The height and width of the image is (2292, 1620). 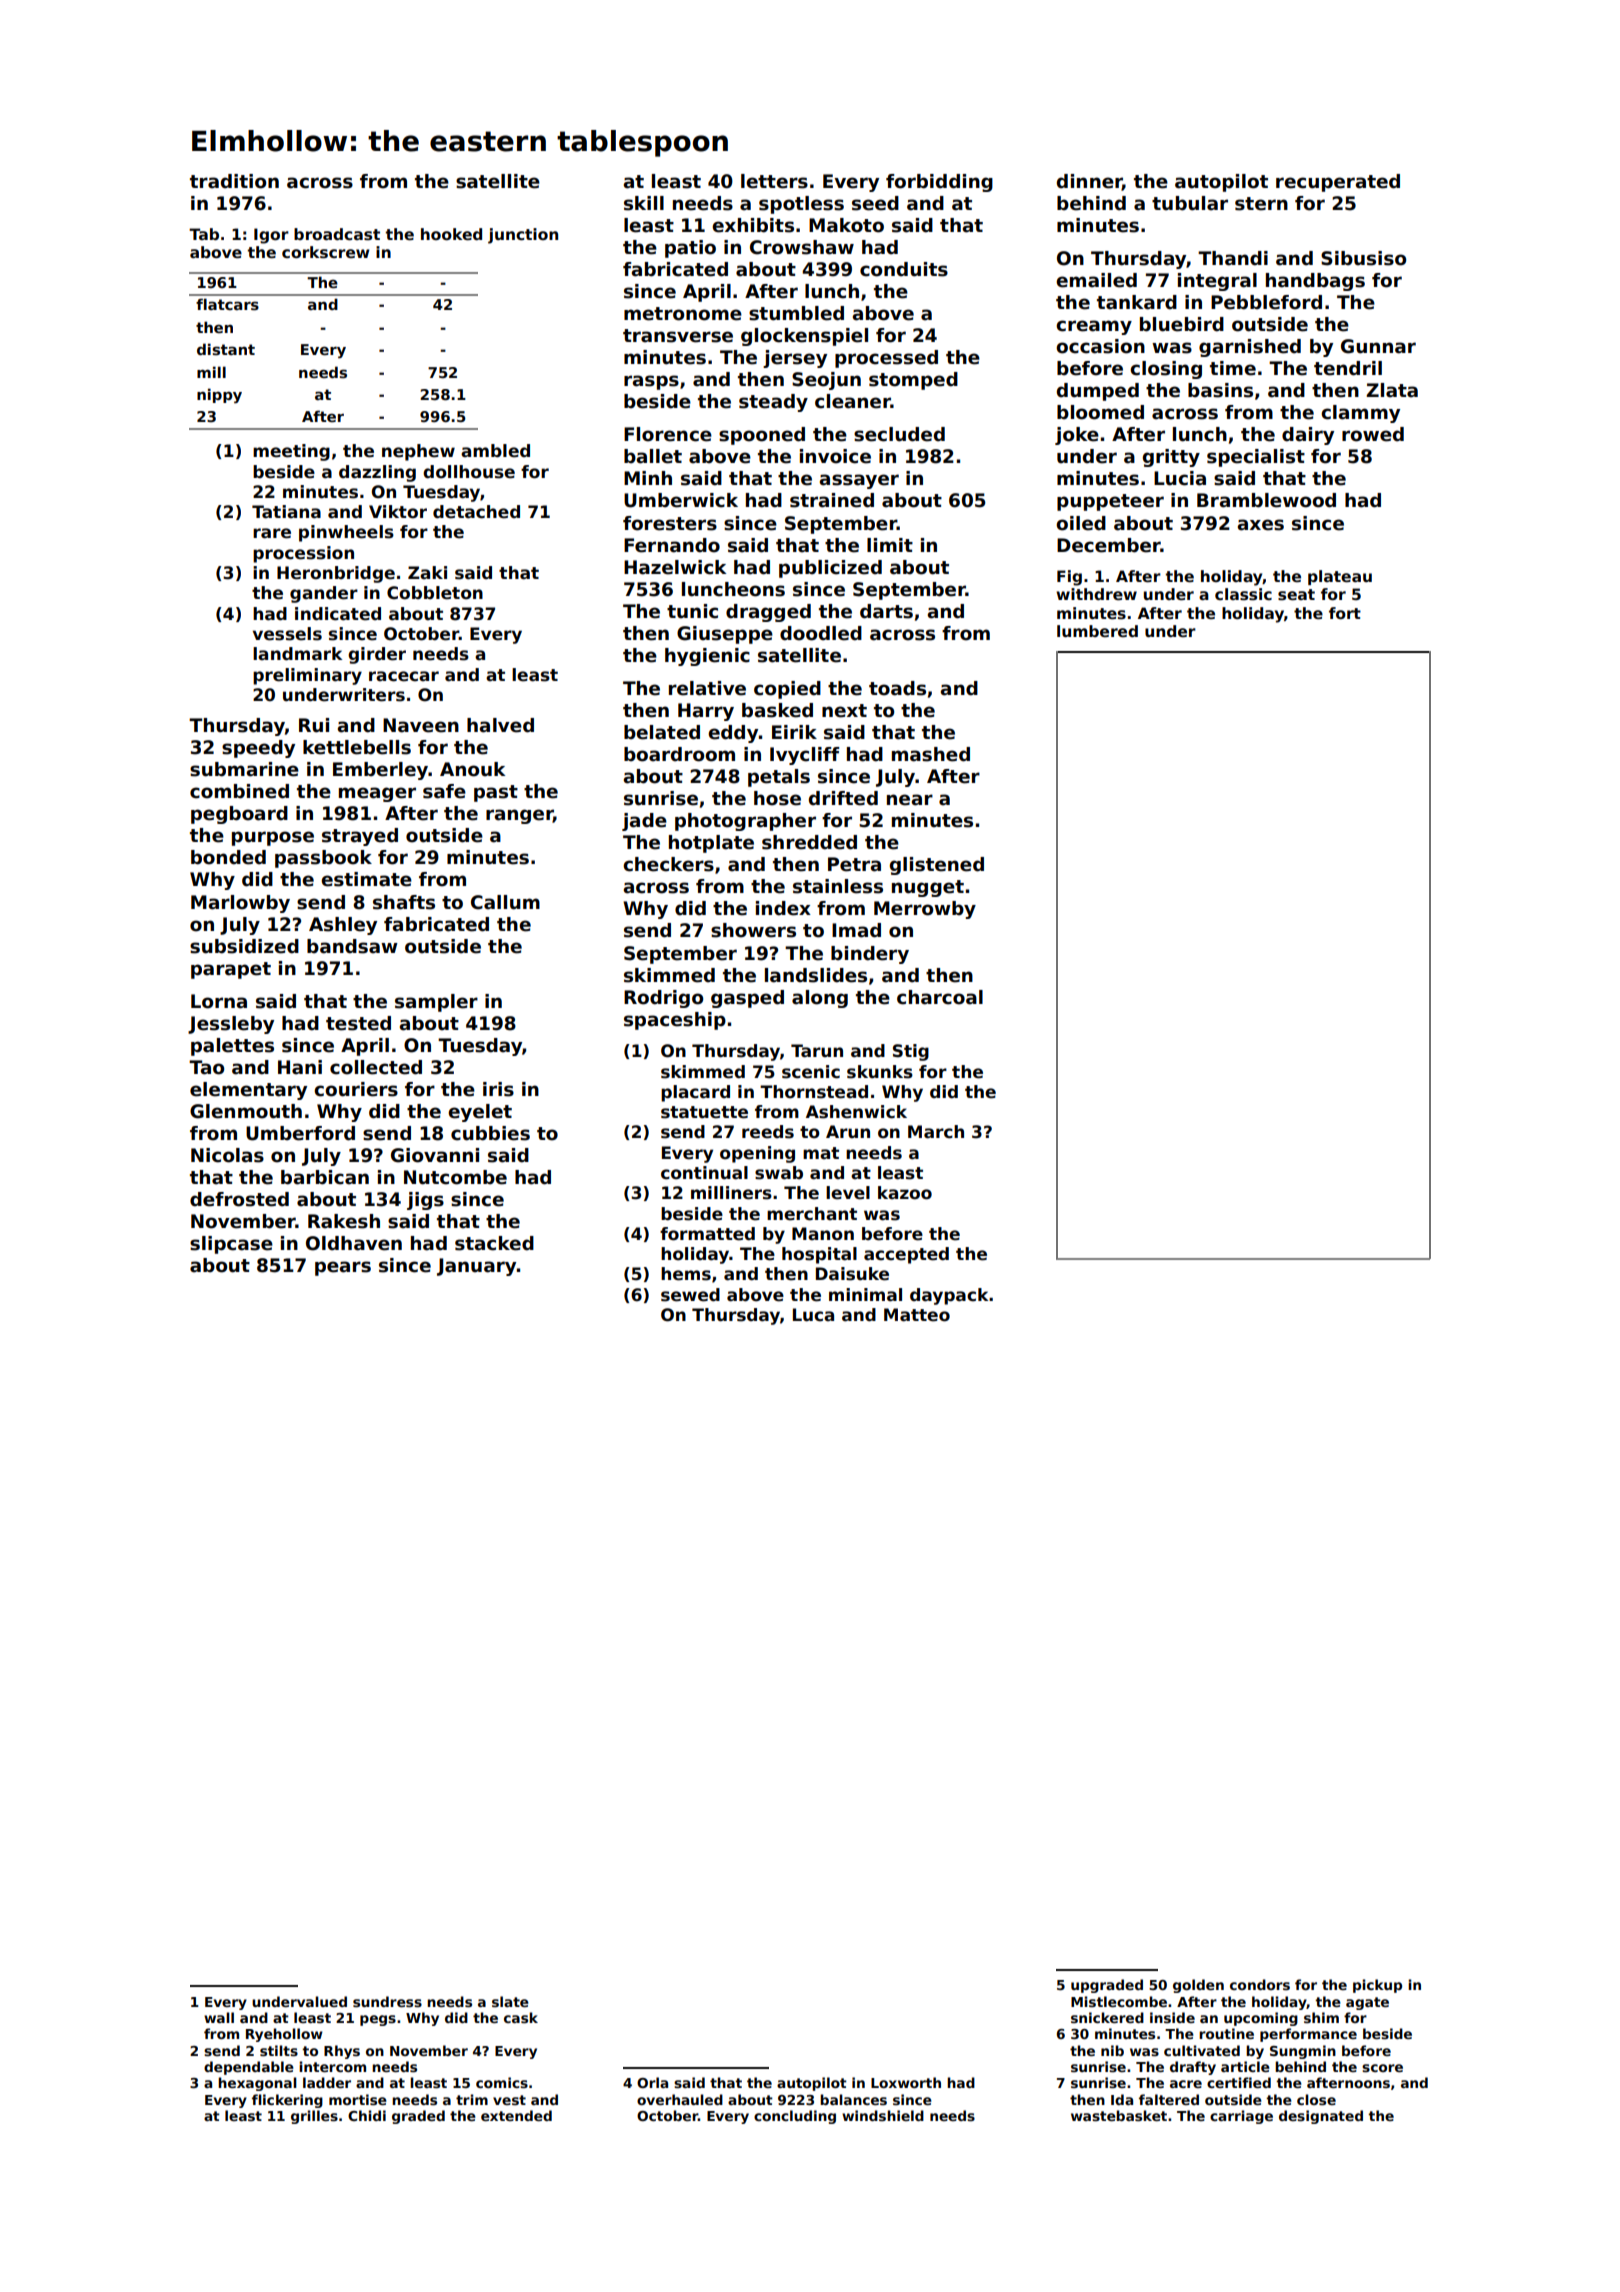 What do you see at coordinates (1097, 631) in the image?
I see `lumbered` at bounding box center [1097, 631].
